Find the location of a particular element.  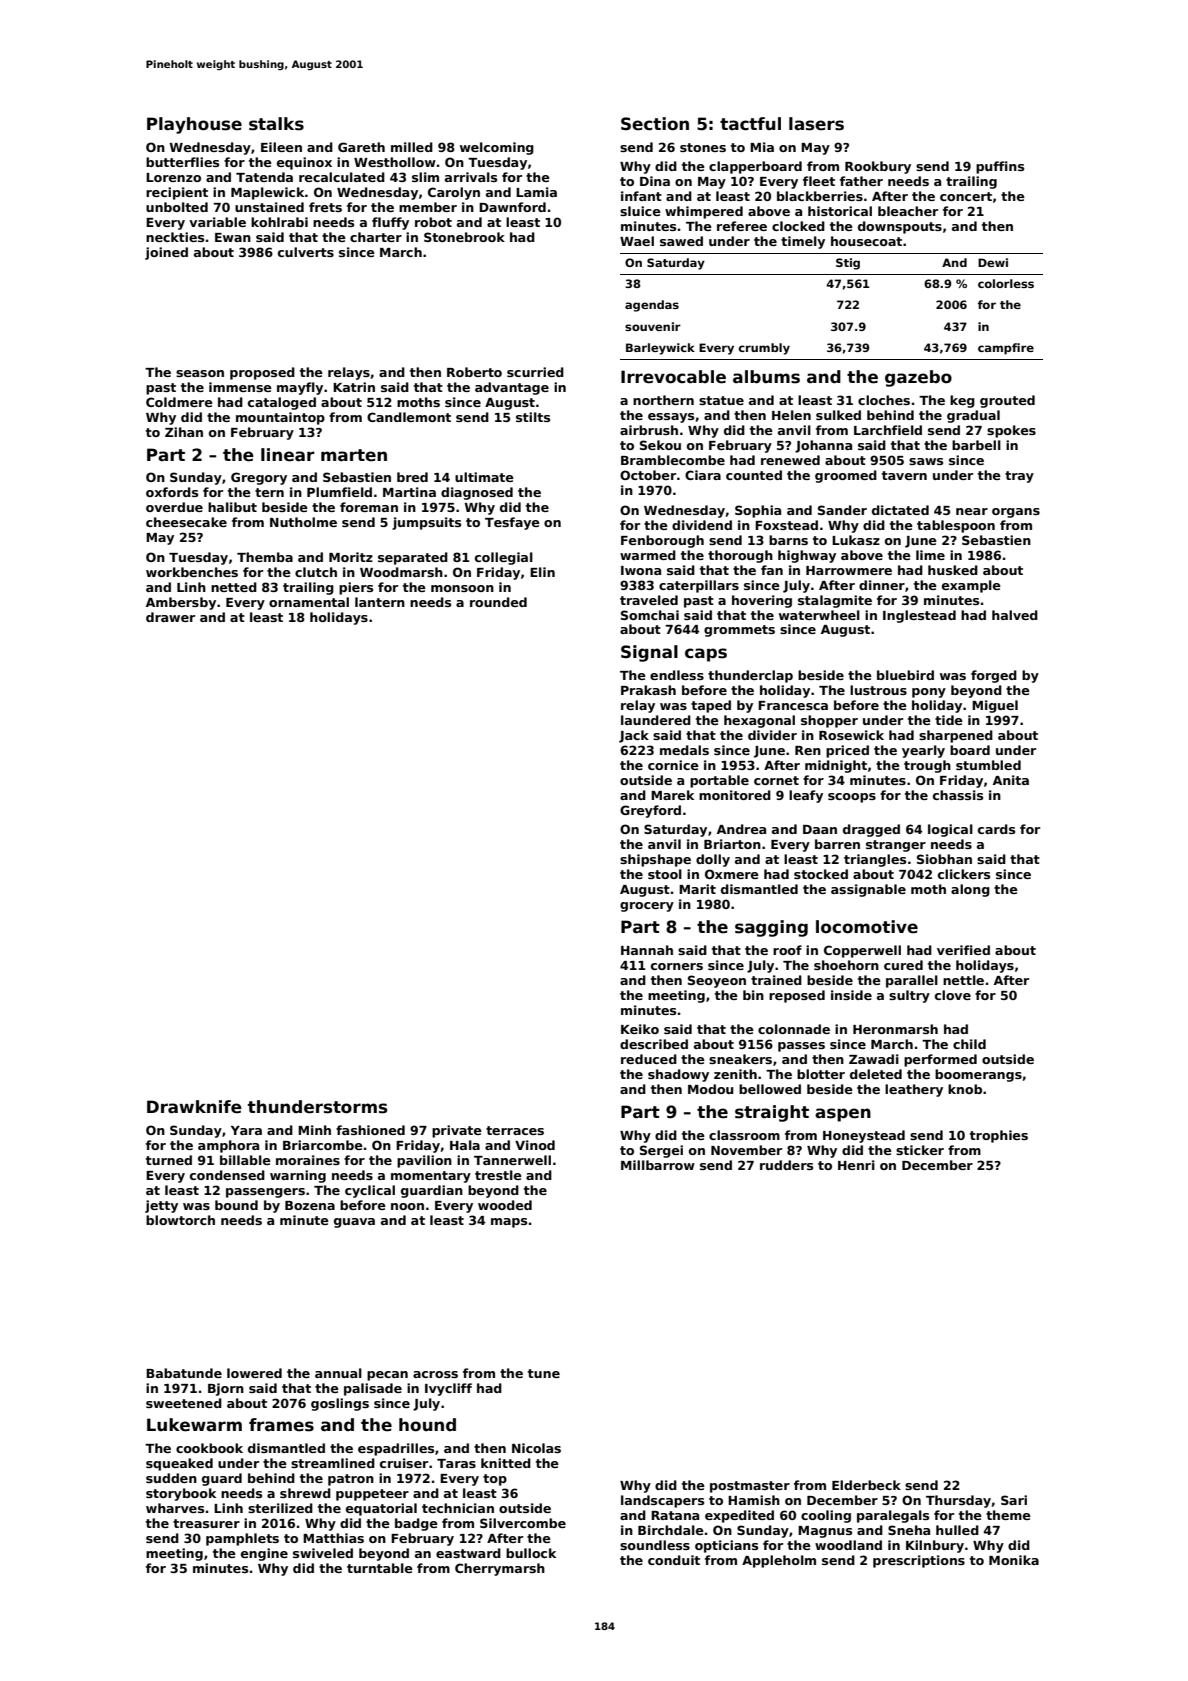

terraces is located at coordinates (515, 1130).
